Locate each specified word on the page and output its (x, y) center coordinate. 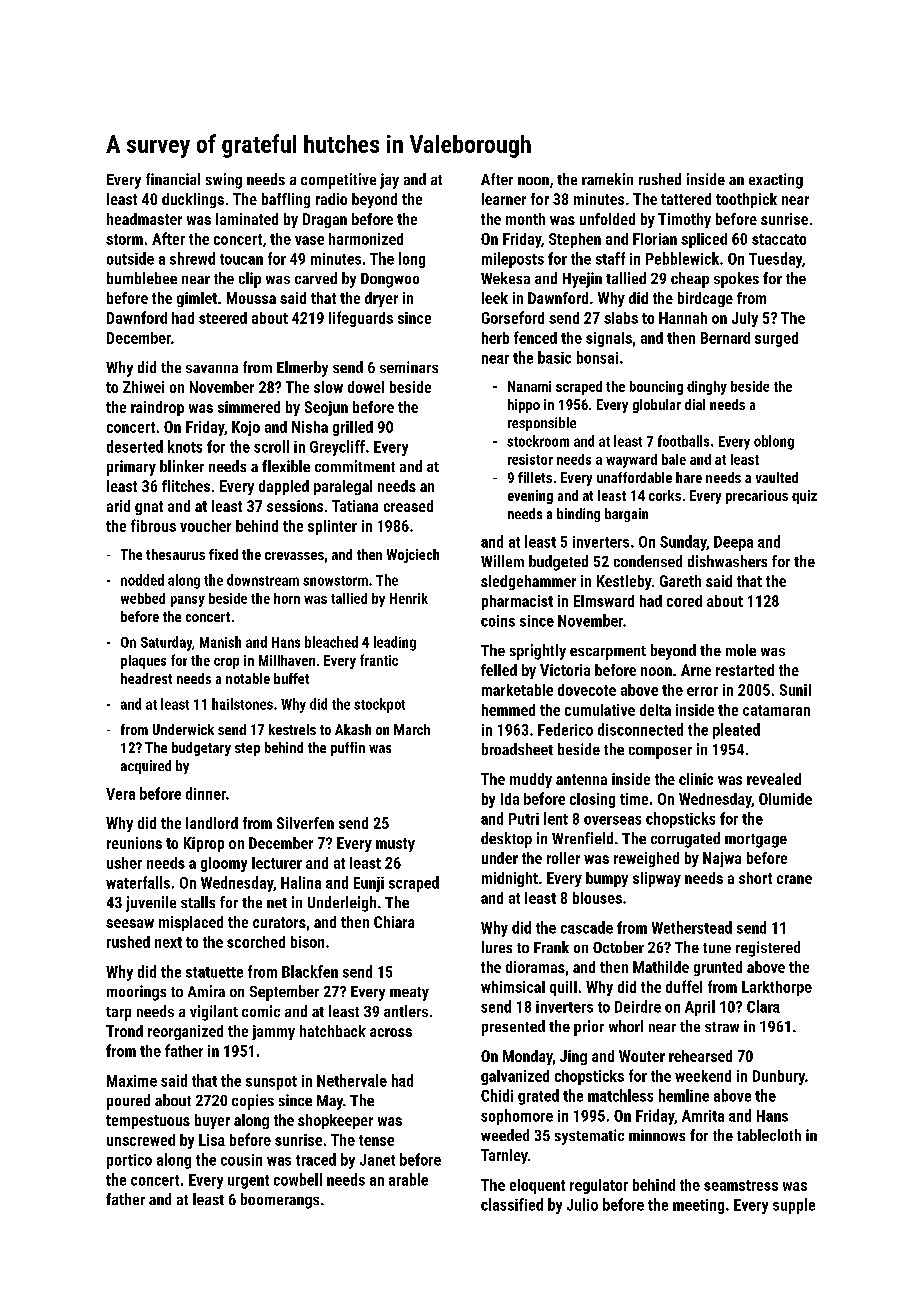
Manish (220, 642)
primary (131, 468)
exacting (776, 181)
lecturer (277, 863)
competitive (338, 181)
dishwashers (727, 561)
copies (253, 1102)
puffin (348, 749)
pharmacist (517, 602)
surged (776, 339)
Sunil (795, 690)
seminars (409, 367)
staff (610, 258)
